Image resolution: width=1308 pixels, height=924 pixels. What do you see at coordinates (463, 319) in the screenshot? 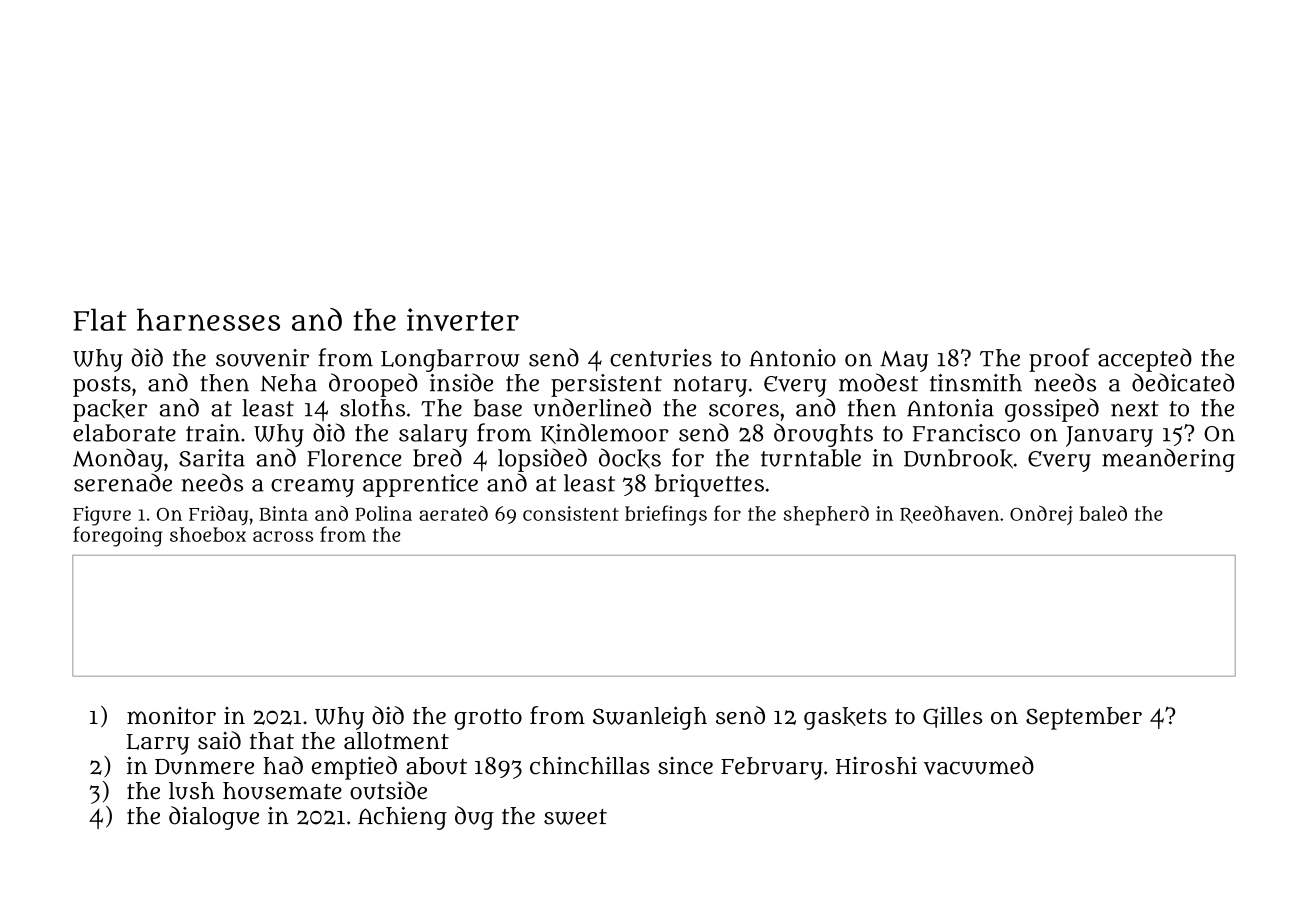
I see `inverter` at bounding box center [463, 319].
